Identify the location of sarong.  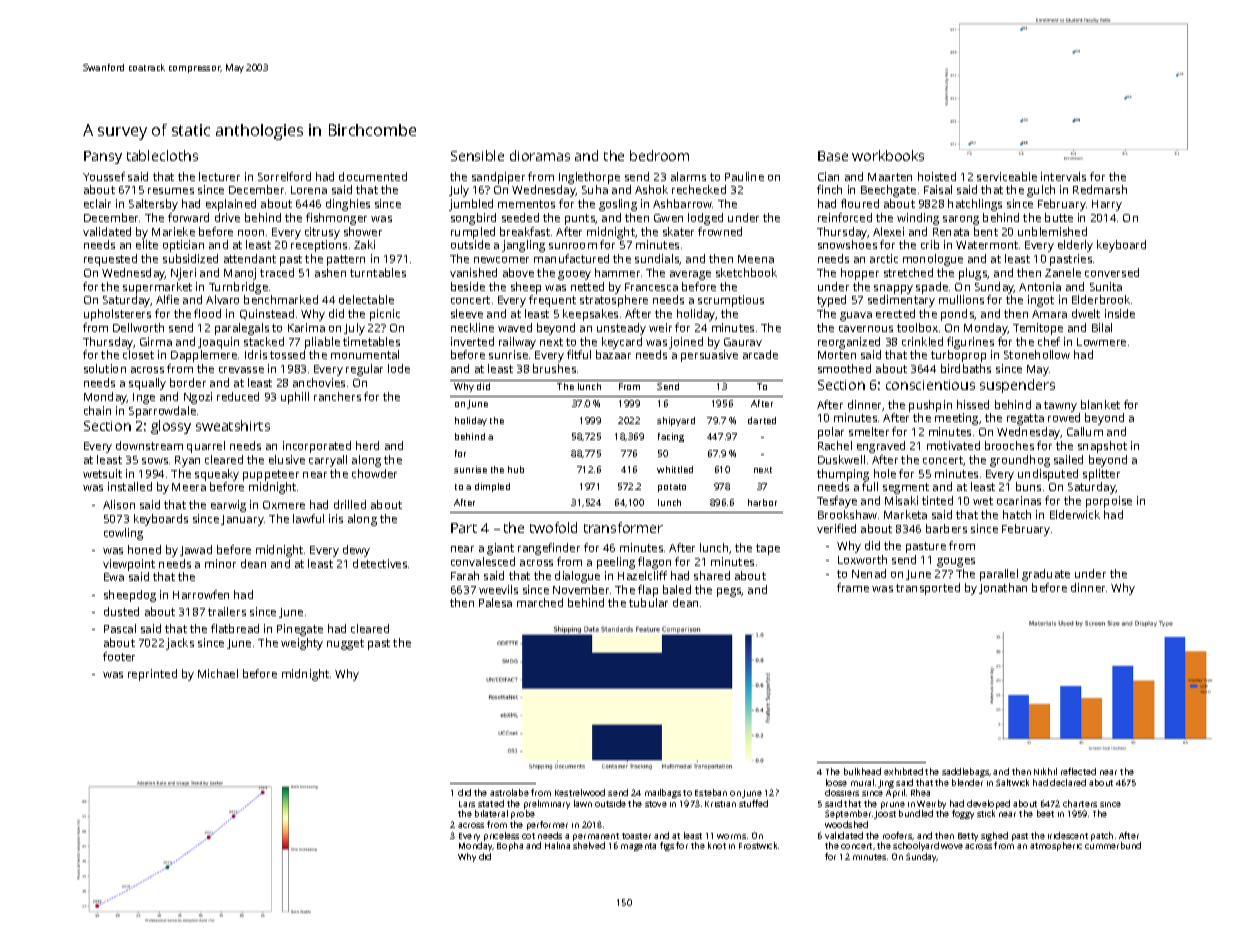
(961, 220).
